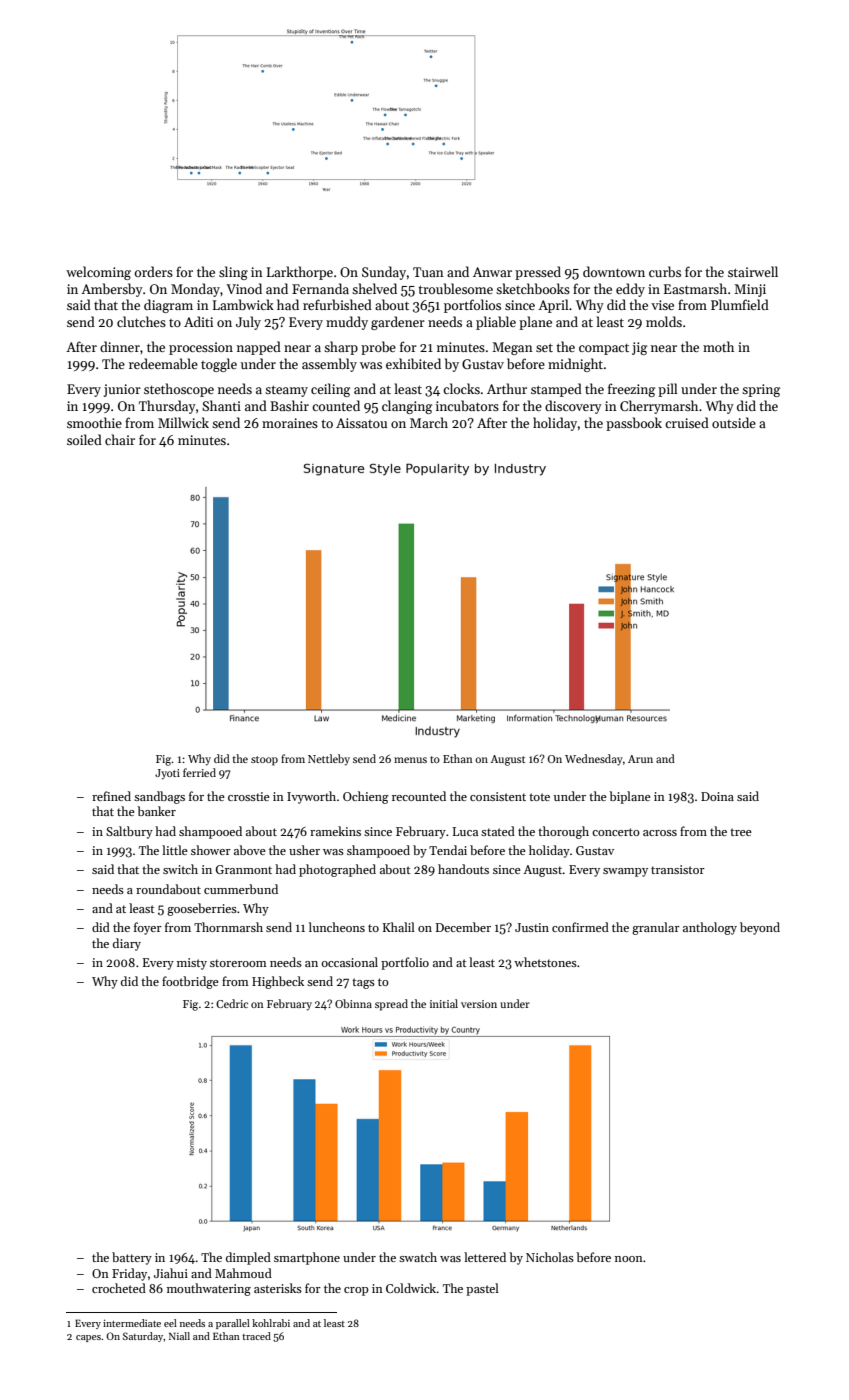 The width and height of the document is (849, 1400). Describe the element at coordinates (428, 272) in the document. I see `Tuan` at that location.
